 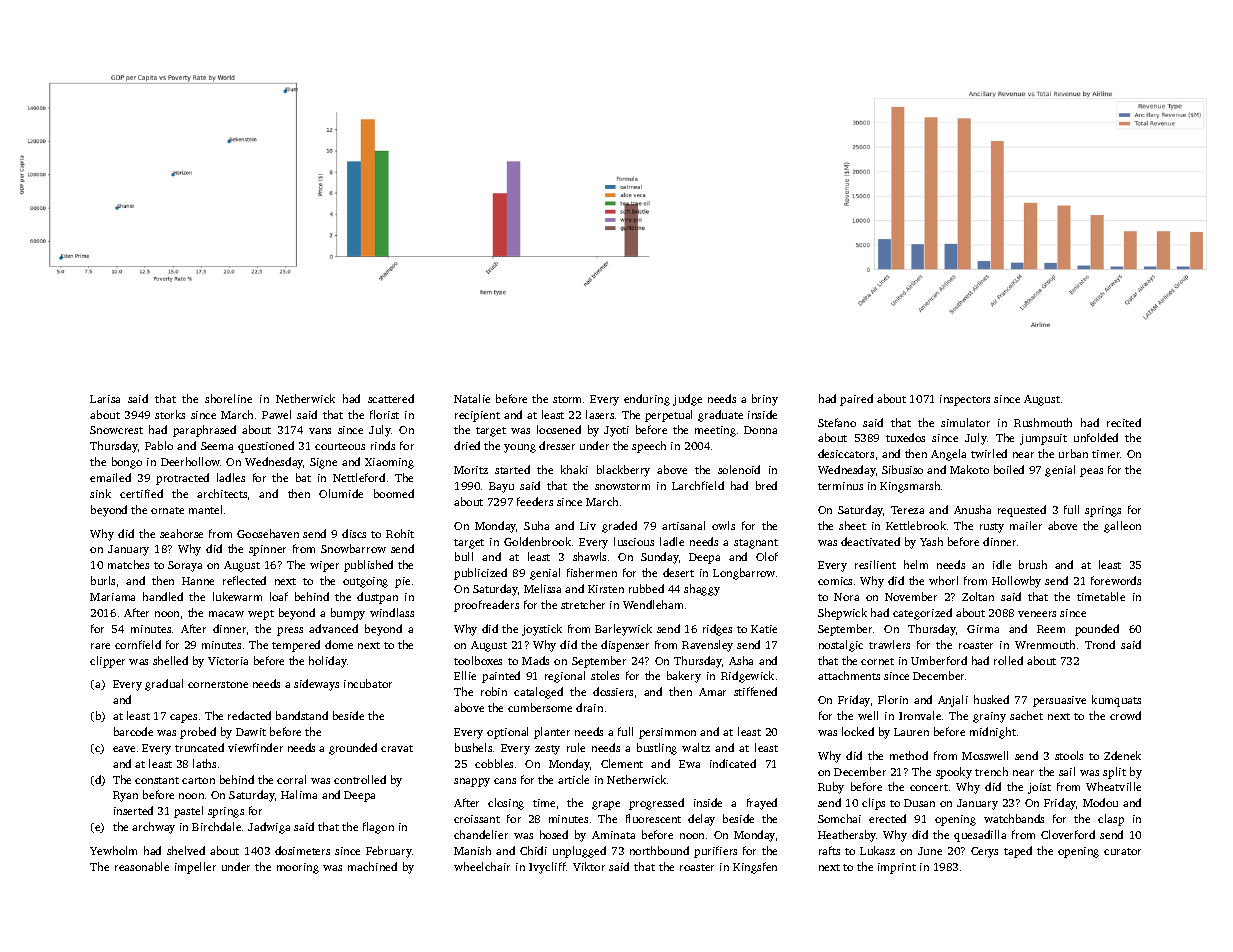 What do you see at coordinates (228, 398) in the image?
I see `shoreline` at bounding box center [228, 398].
